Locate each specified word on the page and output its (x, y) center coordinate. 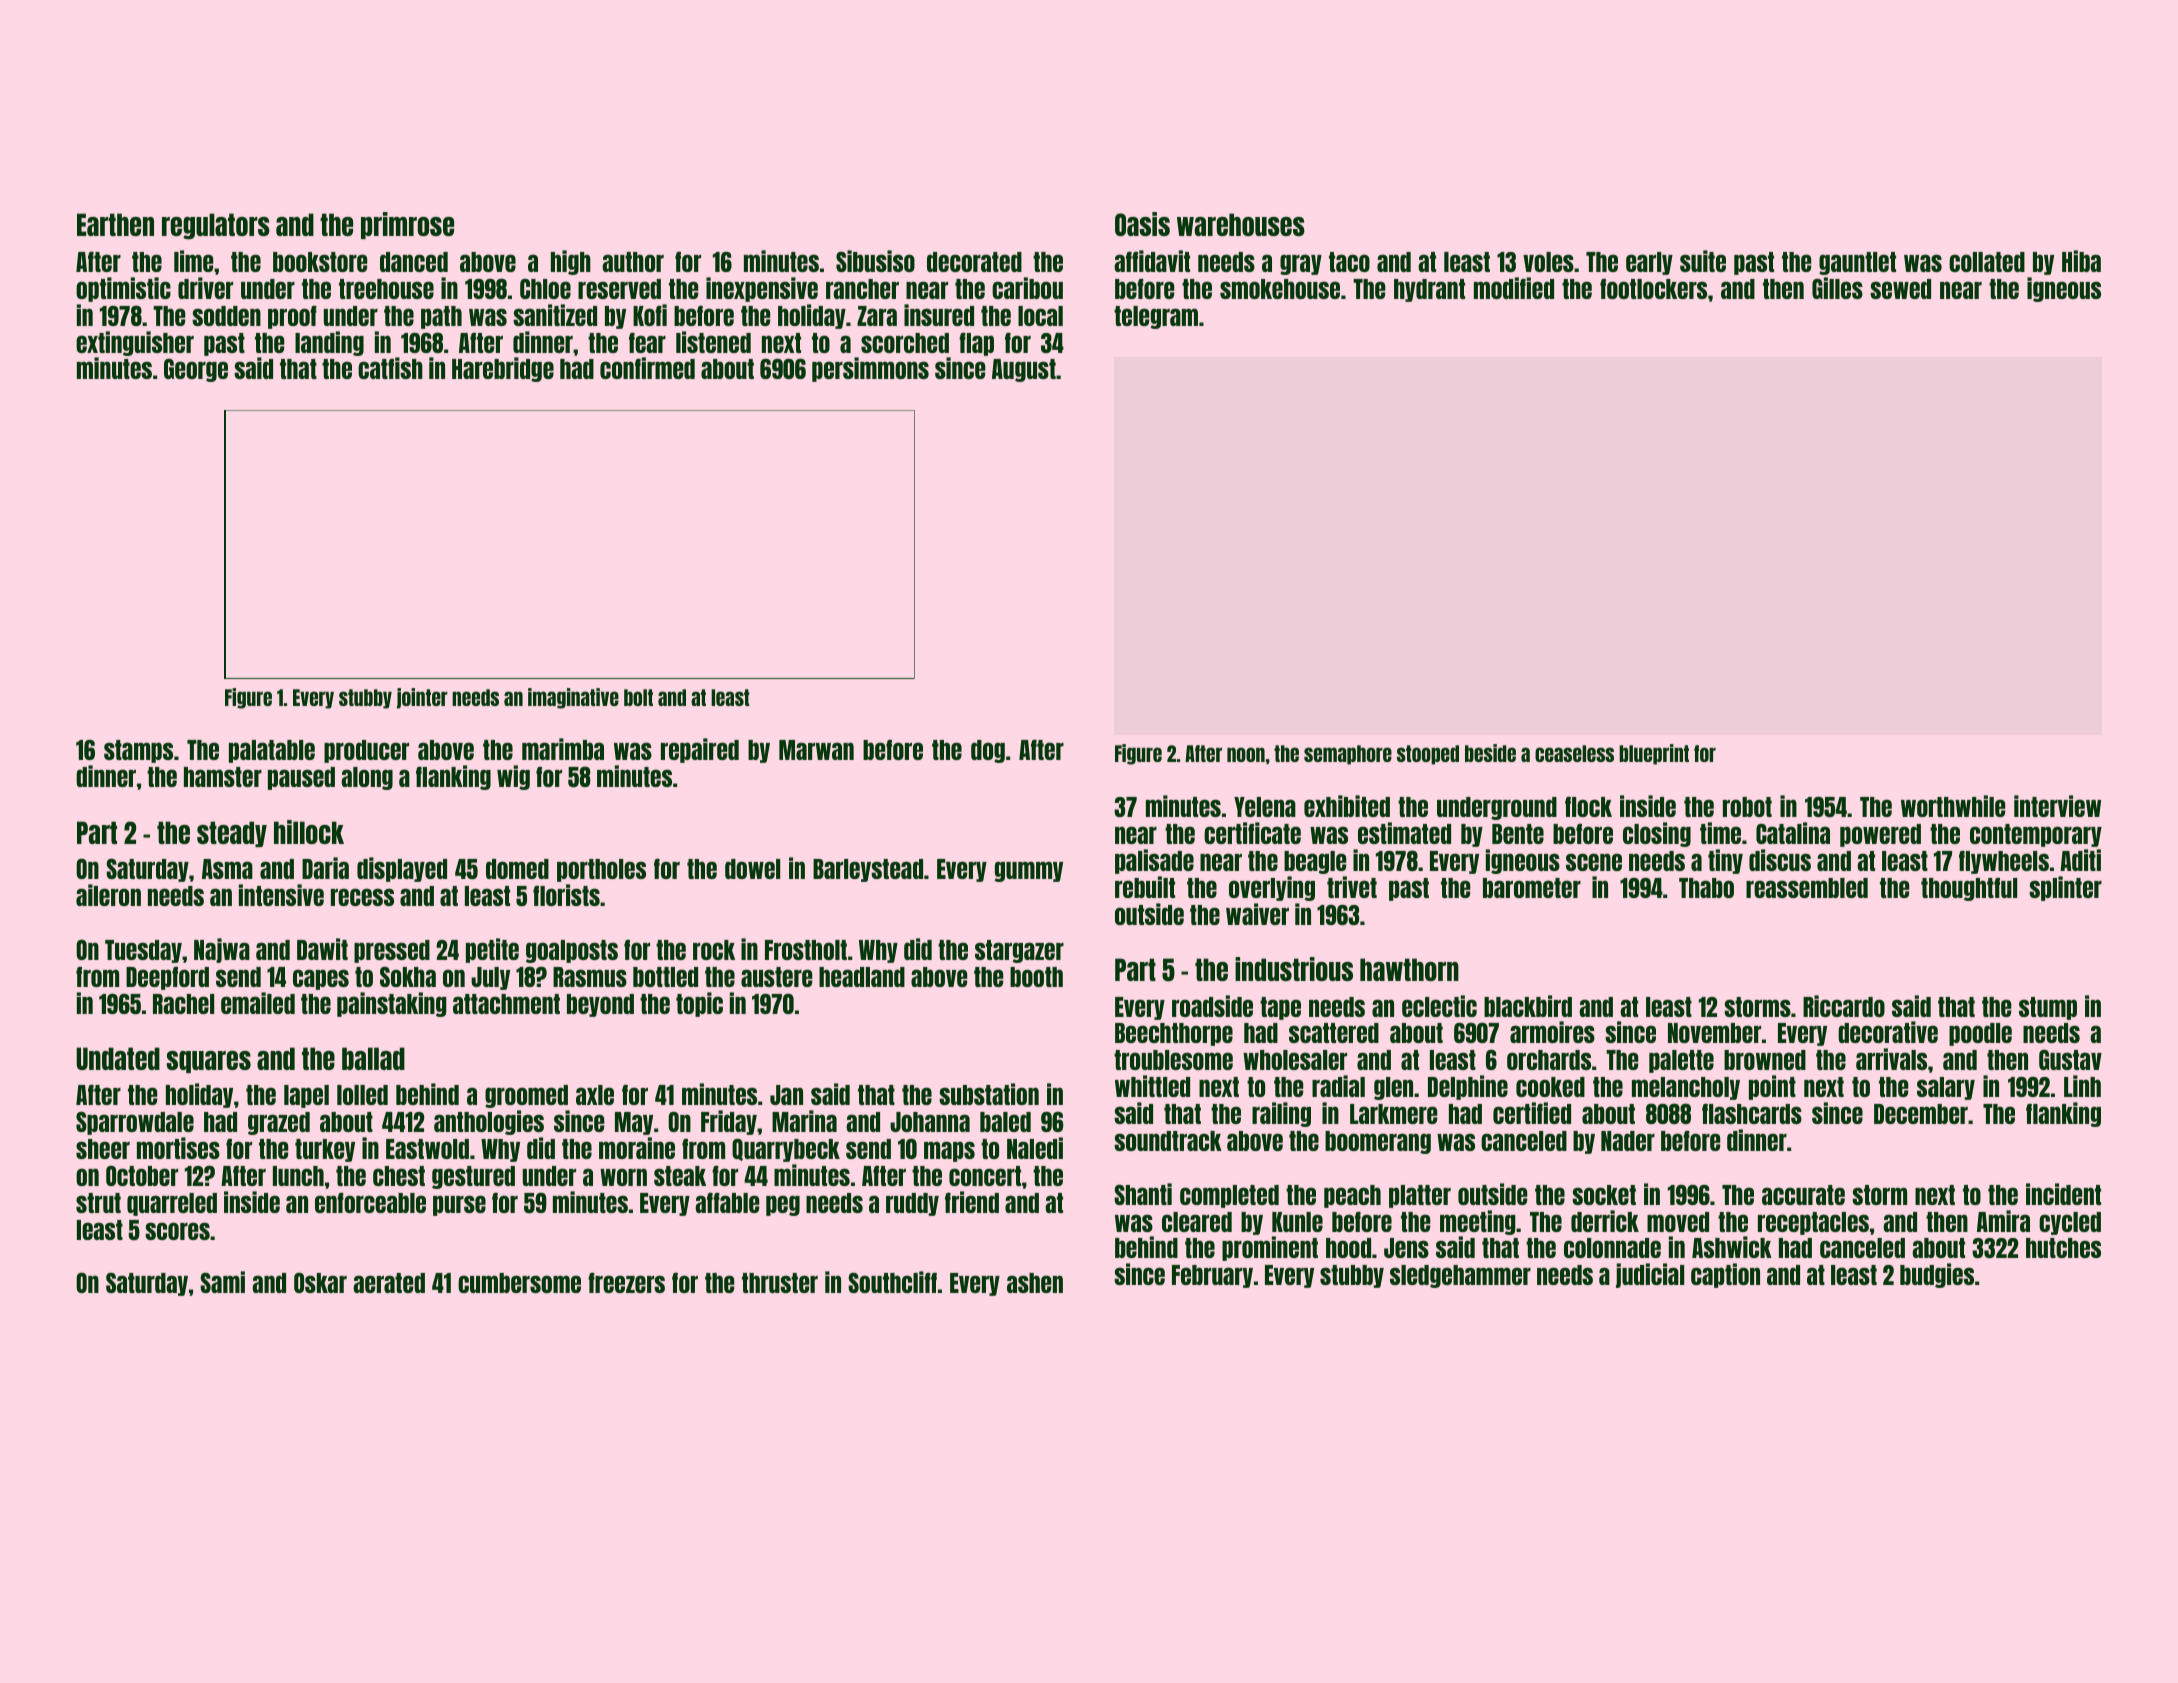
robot (1747, 807)
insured (939, 315)
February (1212, 1276)
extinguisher (135, 343)
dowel (752, 869)
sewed (1900, 289)
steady (232, 834)
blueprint (1654, 754)
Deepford (167, 978)
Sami (222, 1282)
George (196, 370)
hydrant (1429, 290)
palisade (1154, 861)
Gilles (1837, 288)
